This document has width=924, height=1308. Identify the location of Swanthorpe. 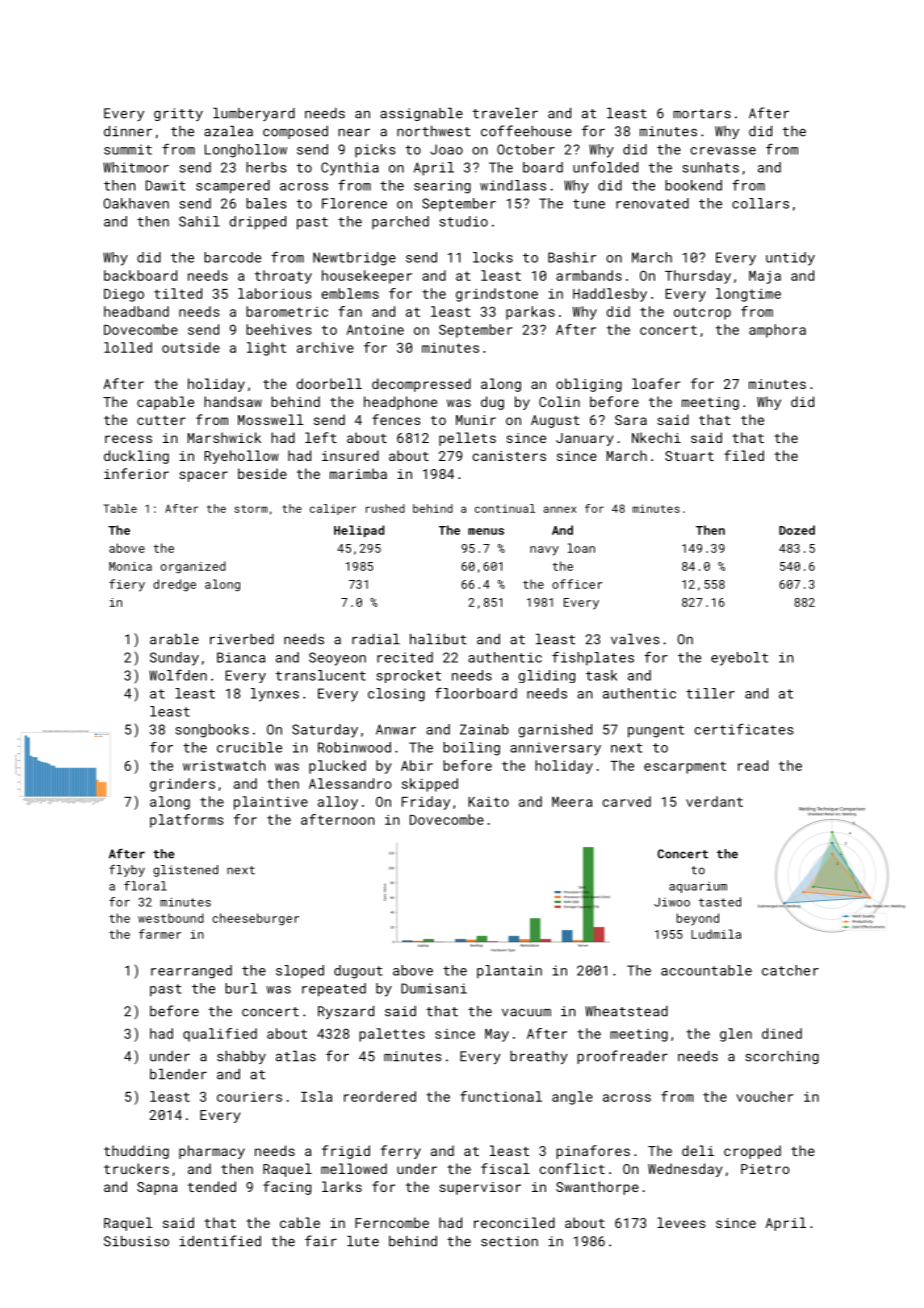
(597, 1188).
